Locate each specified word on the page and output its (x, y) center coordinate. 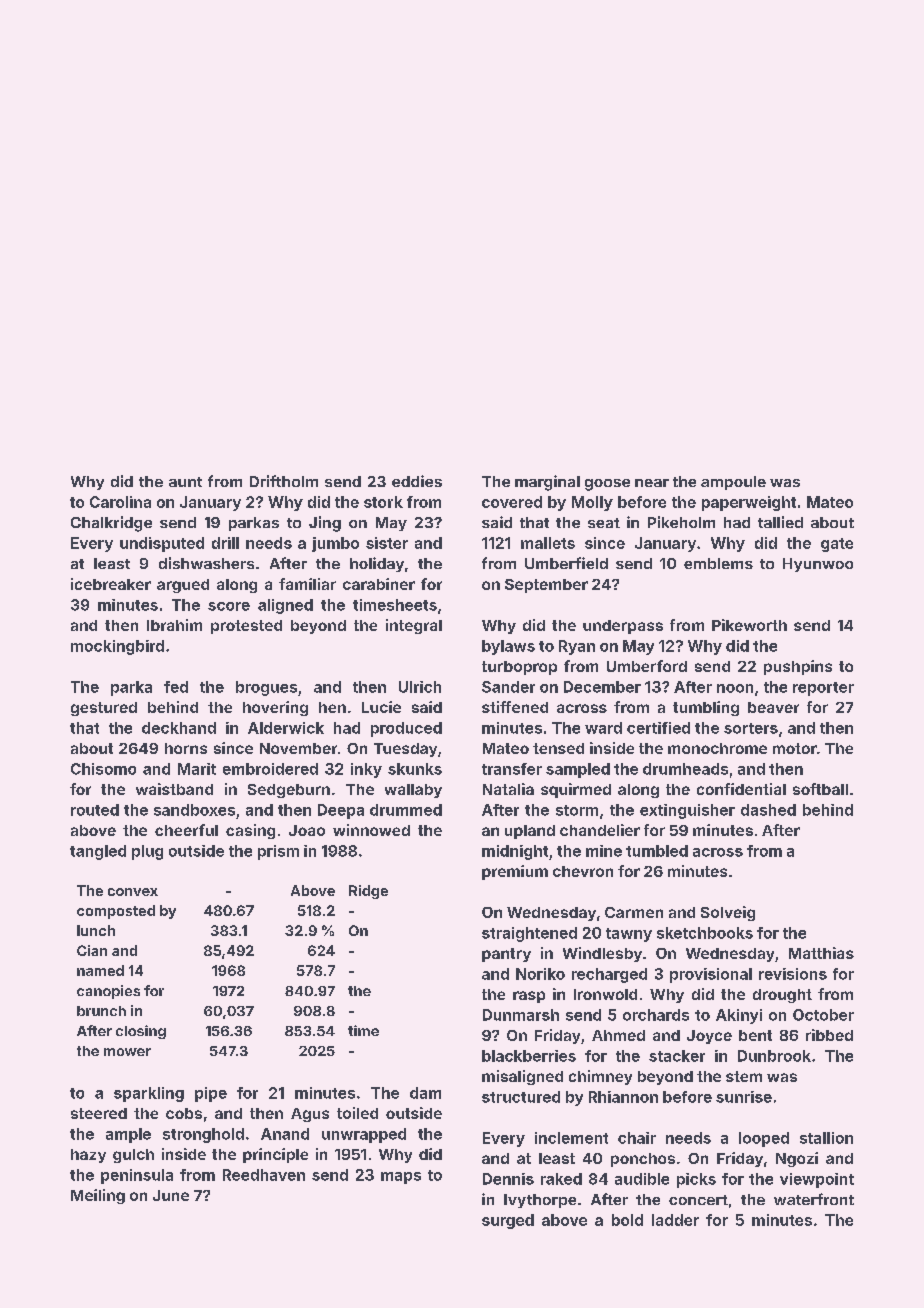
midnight (515, 852)
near (652, 483)
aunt (185, 482)
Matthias (821, 953)
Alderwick (286, 728)
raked (561, 1179)
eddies (417, 481)
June (171, 1195)
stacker (677, 1056)
